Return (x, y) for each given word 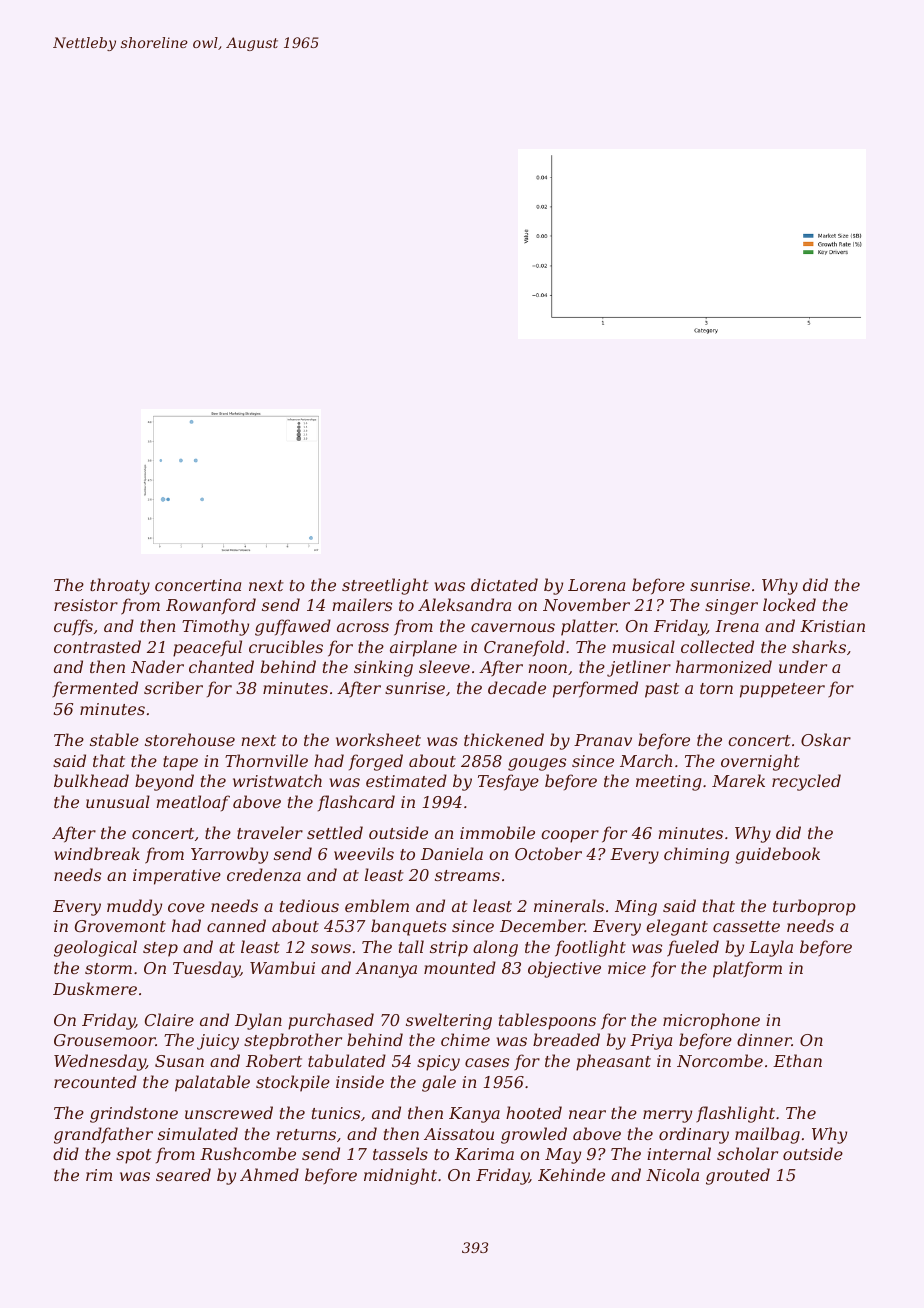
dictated (504, 584)
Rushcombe (248, 1153)
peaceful (207, 648)
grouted (738, 1176)
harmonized (724, 667)
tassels (400, 1153)
